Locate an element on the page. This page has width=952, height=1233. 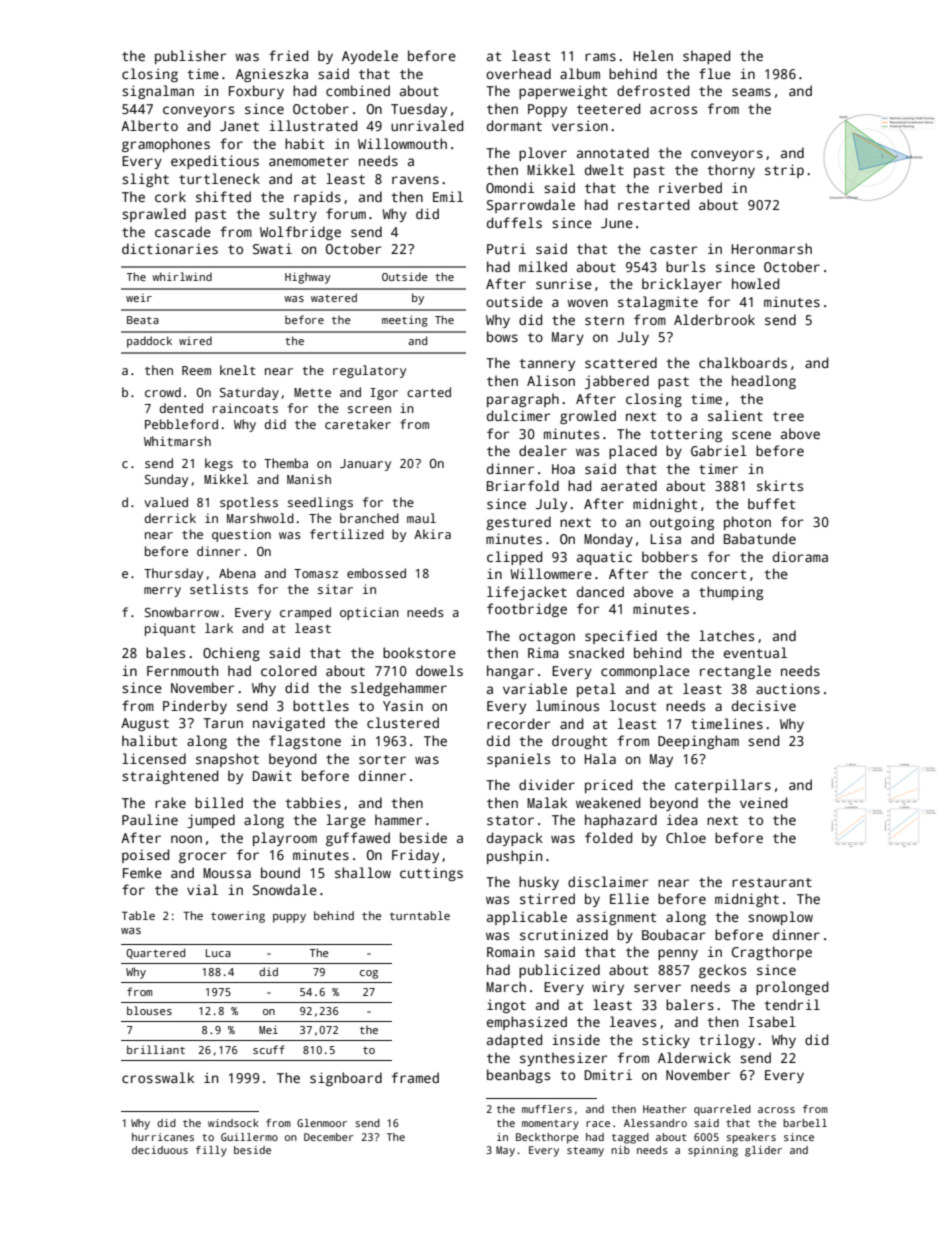
rams is located at coordinates (600, 57).
